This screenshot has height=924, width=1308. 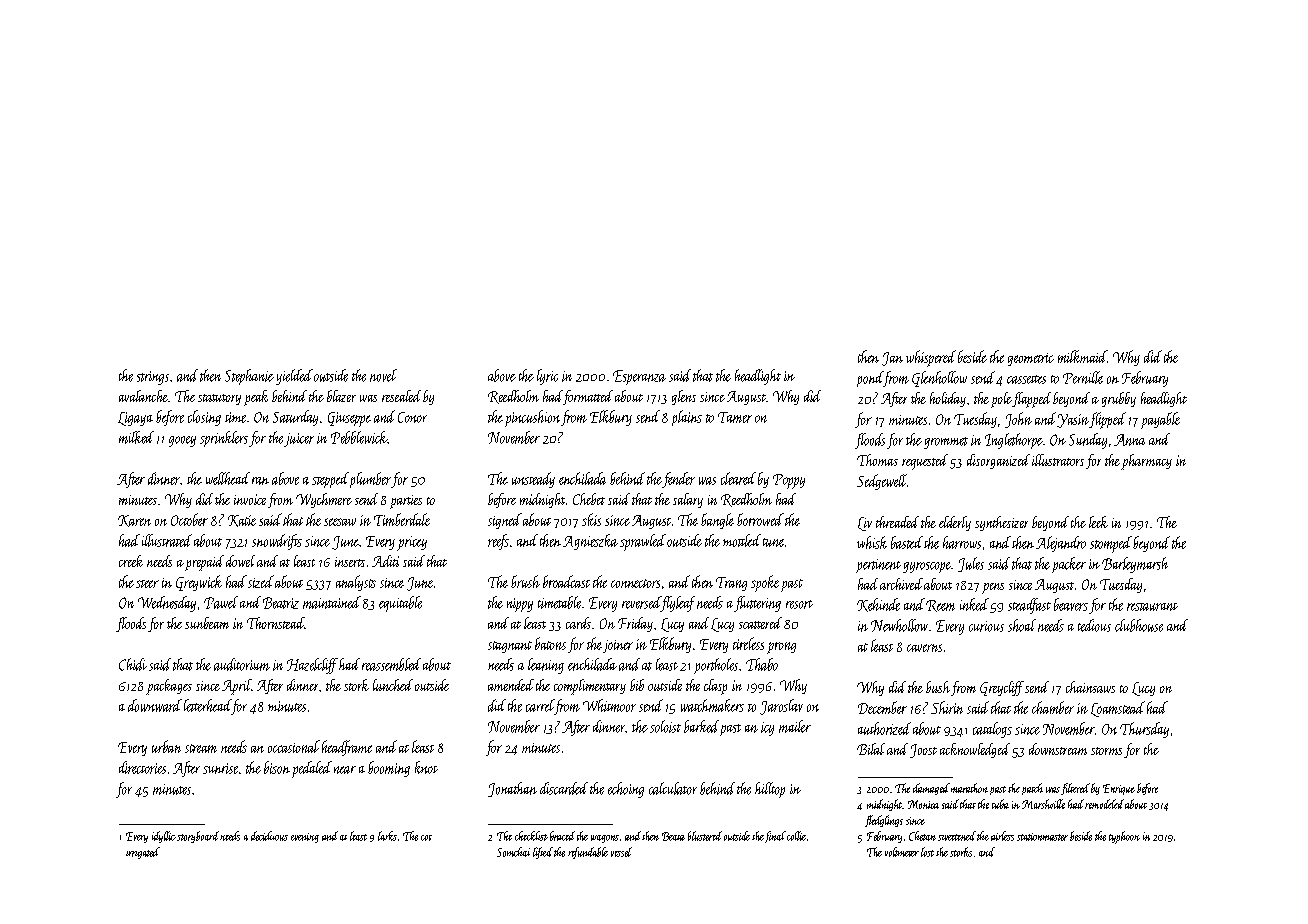 I want to click on milkmaid, so click(x=1082, y=356).
